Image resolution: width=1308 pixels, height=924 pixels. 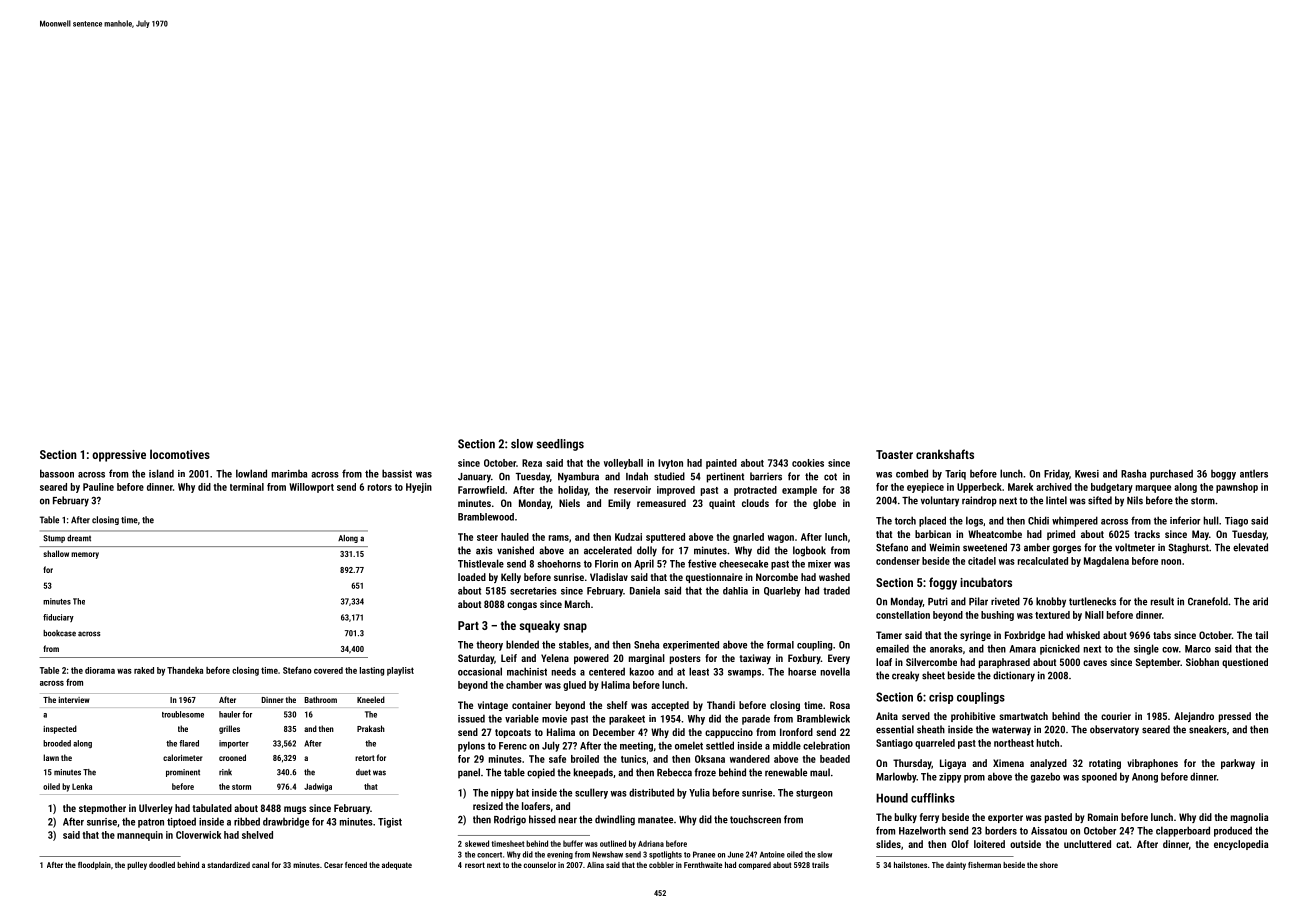 What do you see at coordinates (560, 445) in the image?
I see `seedlings` at bounding box center [560, 445].
